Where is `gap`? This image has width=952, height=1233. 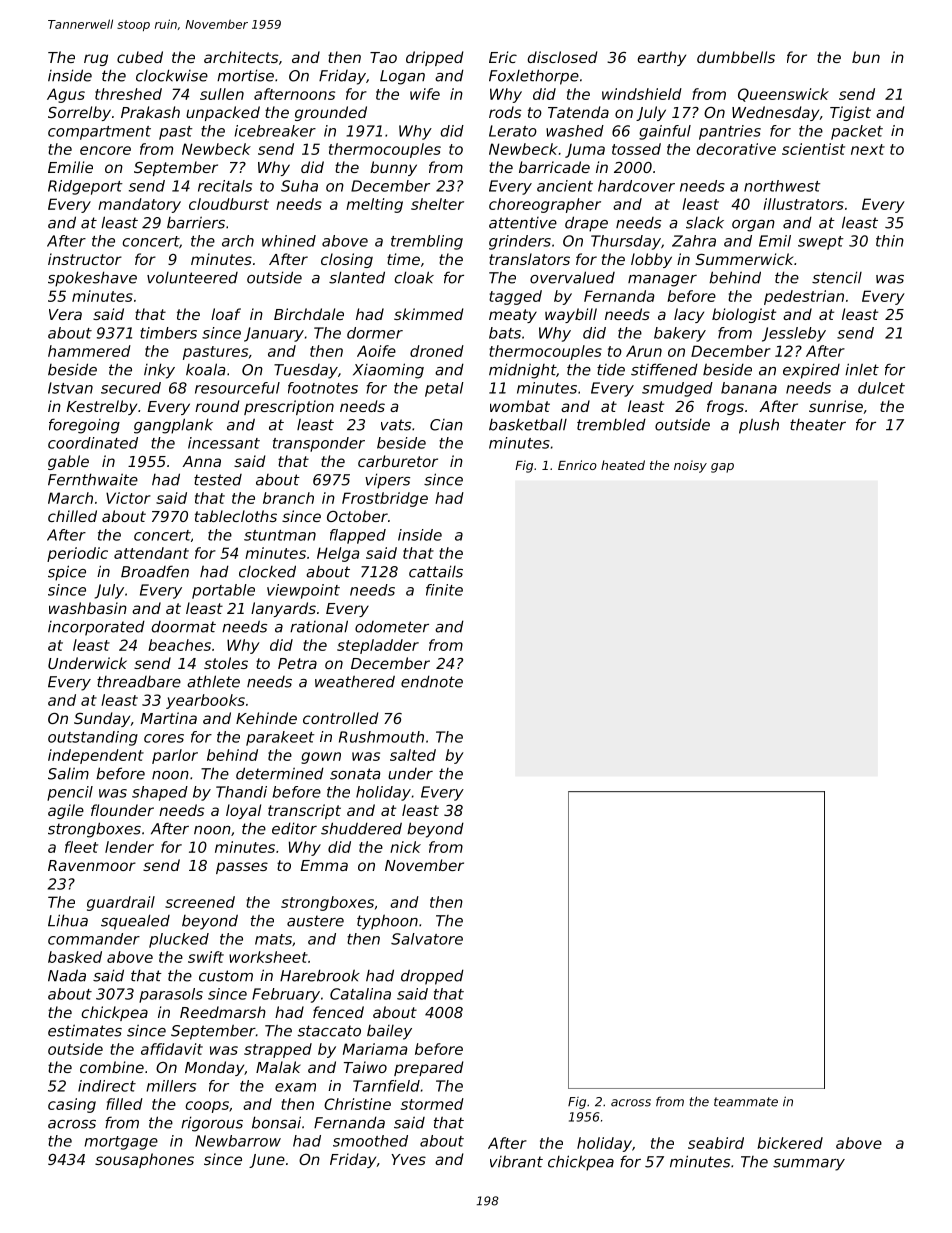 gap is located at coordinates (722, 468).
